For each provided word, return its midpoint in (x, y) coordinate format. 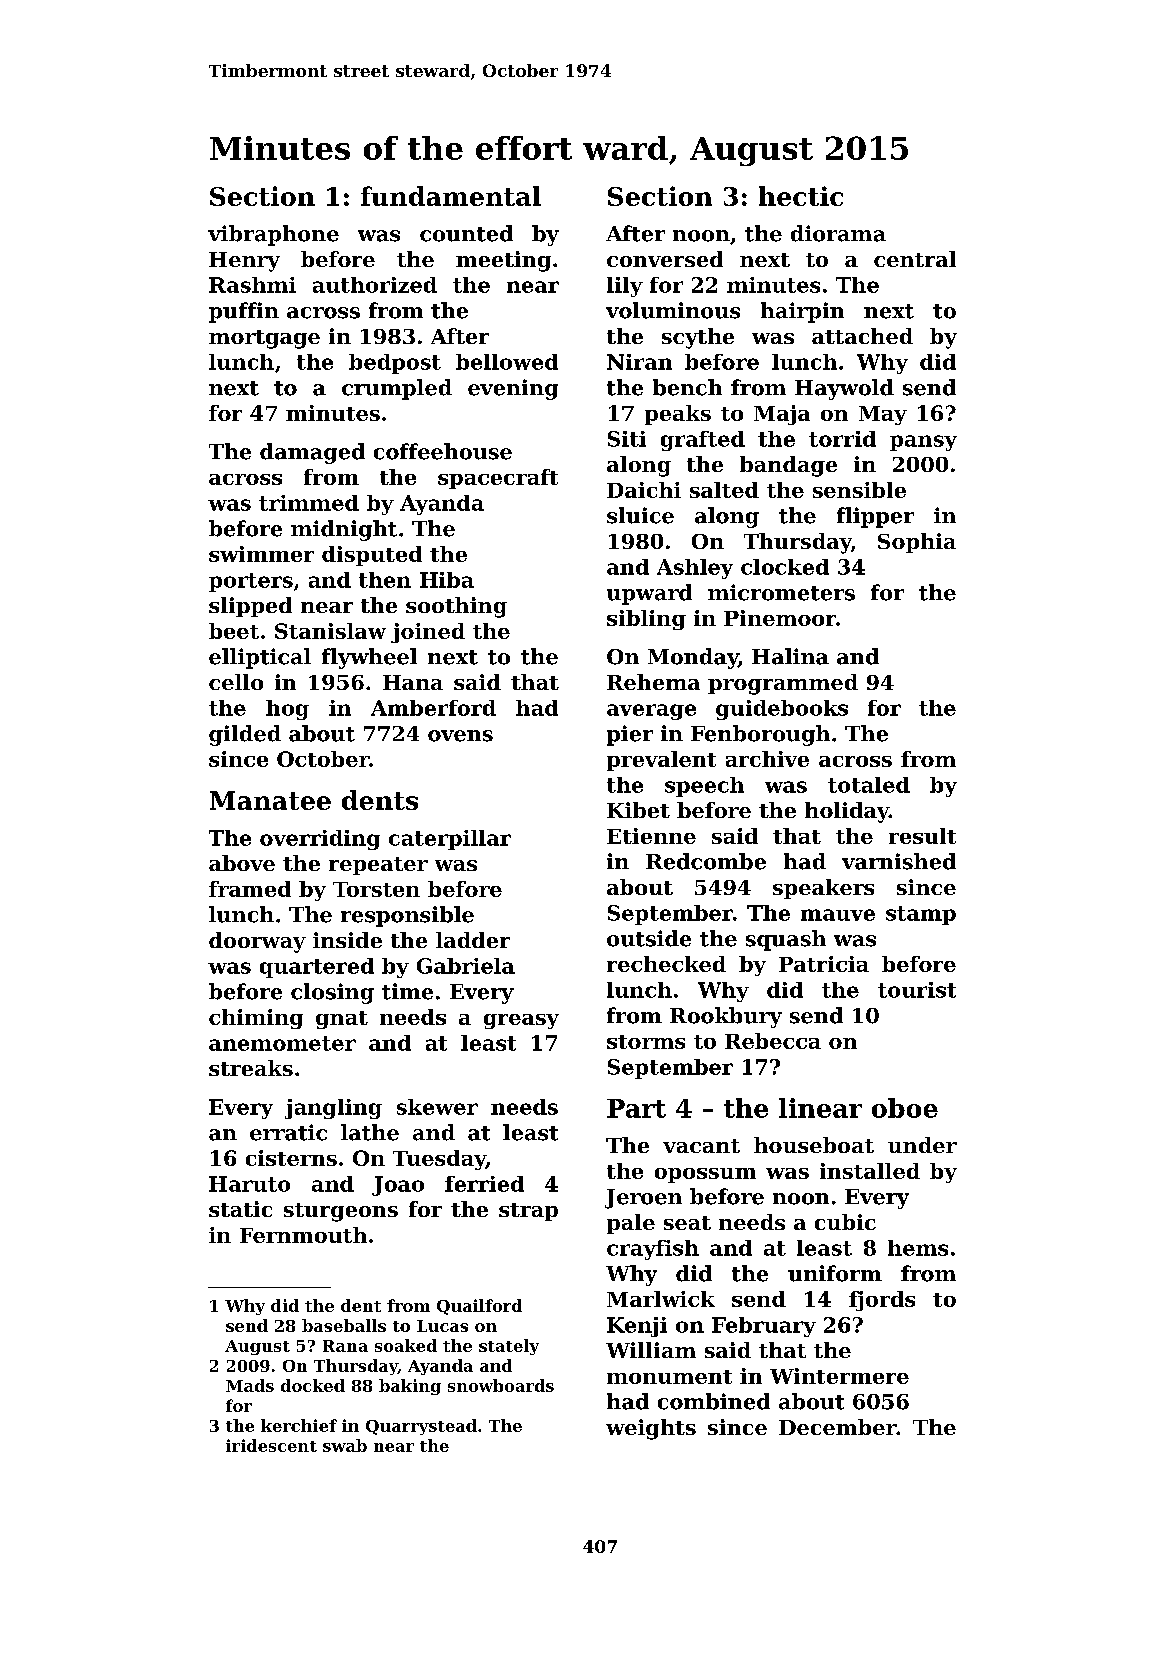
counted (466, 233)
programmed (783, 684)
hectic (801, 196)
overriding (320, 840)
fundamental (451, 196)
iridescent (271, 1445)
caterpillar (450, 840)
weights (651, 1429)
